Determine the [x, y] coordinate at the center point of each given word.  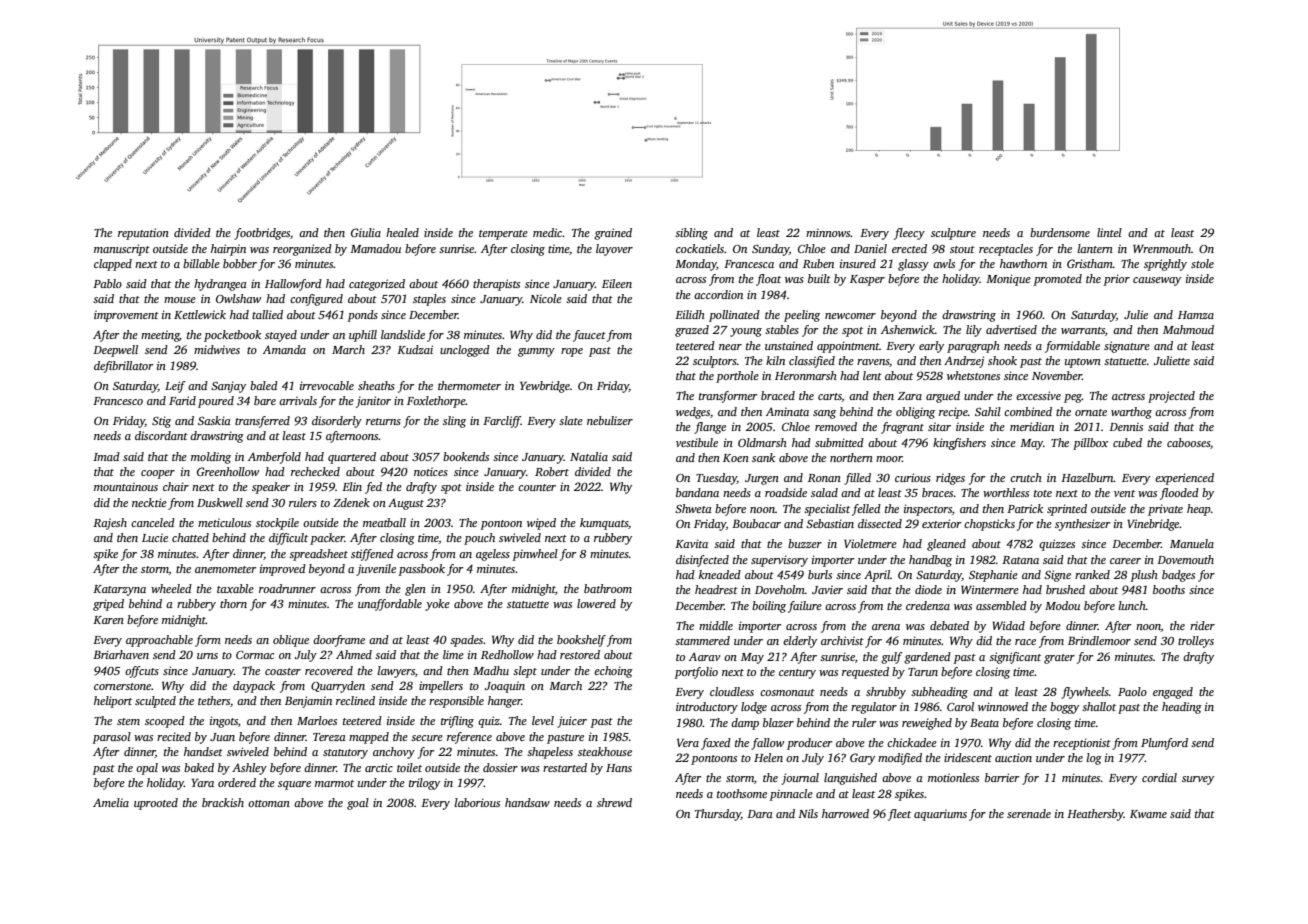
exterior [941, 523]
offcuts [142, 672]
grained [613, 234]
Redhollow [507, 654]
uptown [1083, 363]
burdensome [1060, 232]
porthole [737, 377]
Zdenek [351, 502]
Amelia [111, 802]
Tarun [923, 672]
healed [402, 232]
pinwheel [535, 555]
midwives [217, 349]
